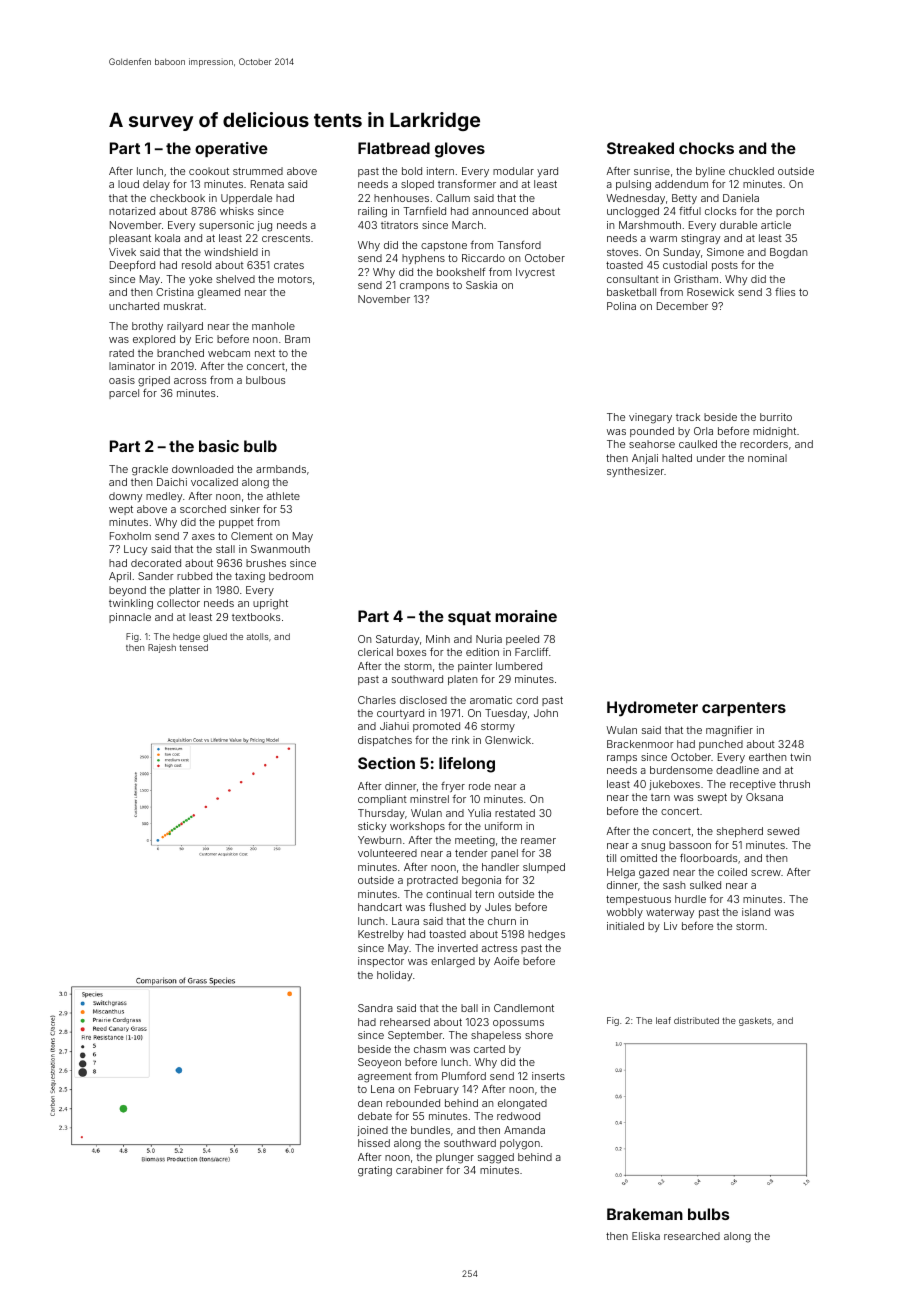  What do you see at coordinates (500, 211) in the document?
I see `announced` at bounding box center [500, 211].
